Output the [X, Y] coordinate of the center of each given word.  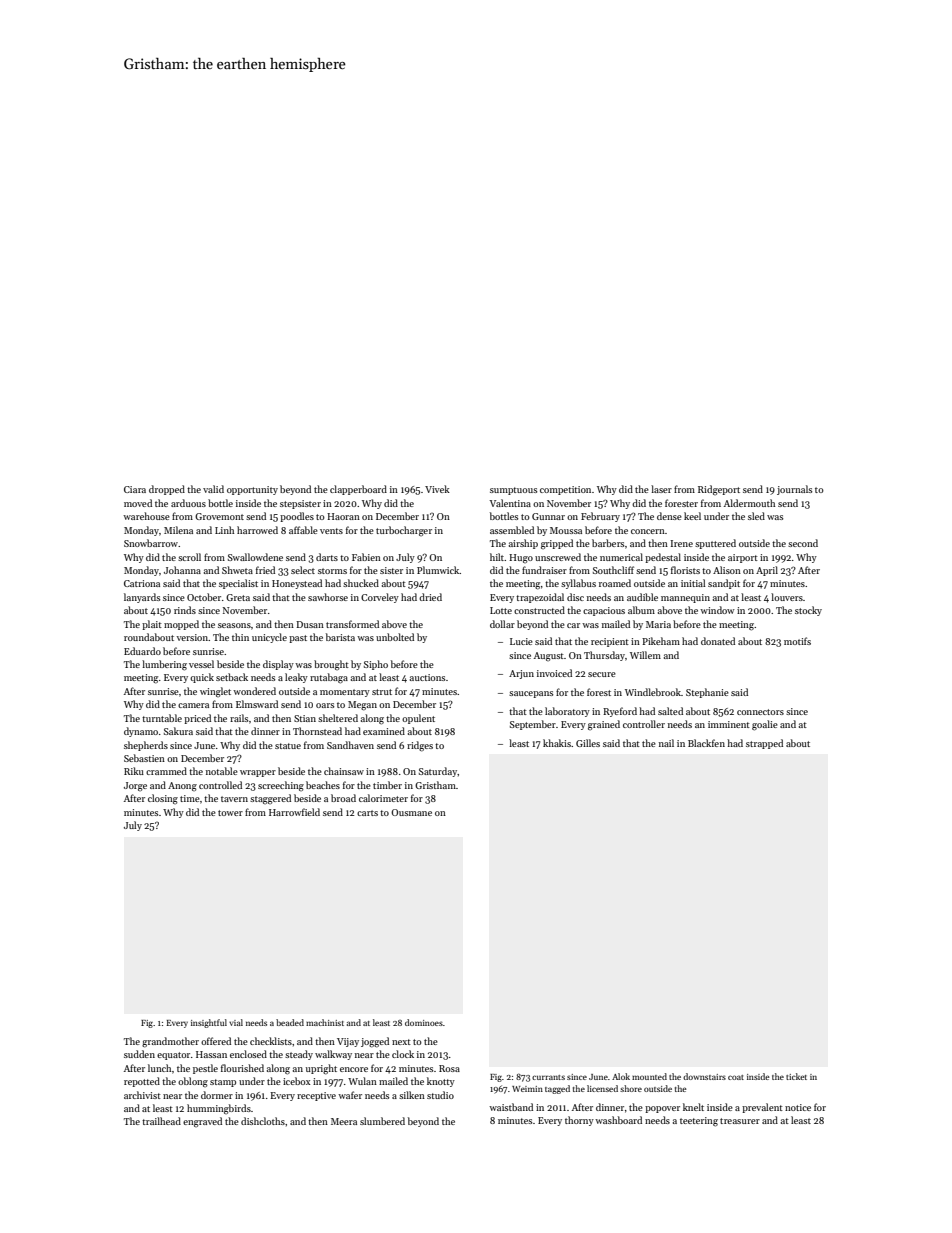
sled [756, 516]
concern [648, 531]
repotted [142, 1082]
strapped [764, 744]
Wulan [362, 1081]
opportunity [252, 490]
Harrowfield [294, 812]
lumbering [164, 665]
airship [523, 544]
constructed [539, 610]
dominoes [424, 1022]
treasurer [740, 1121]
